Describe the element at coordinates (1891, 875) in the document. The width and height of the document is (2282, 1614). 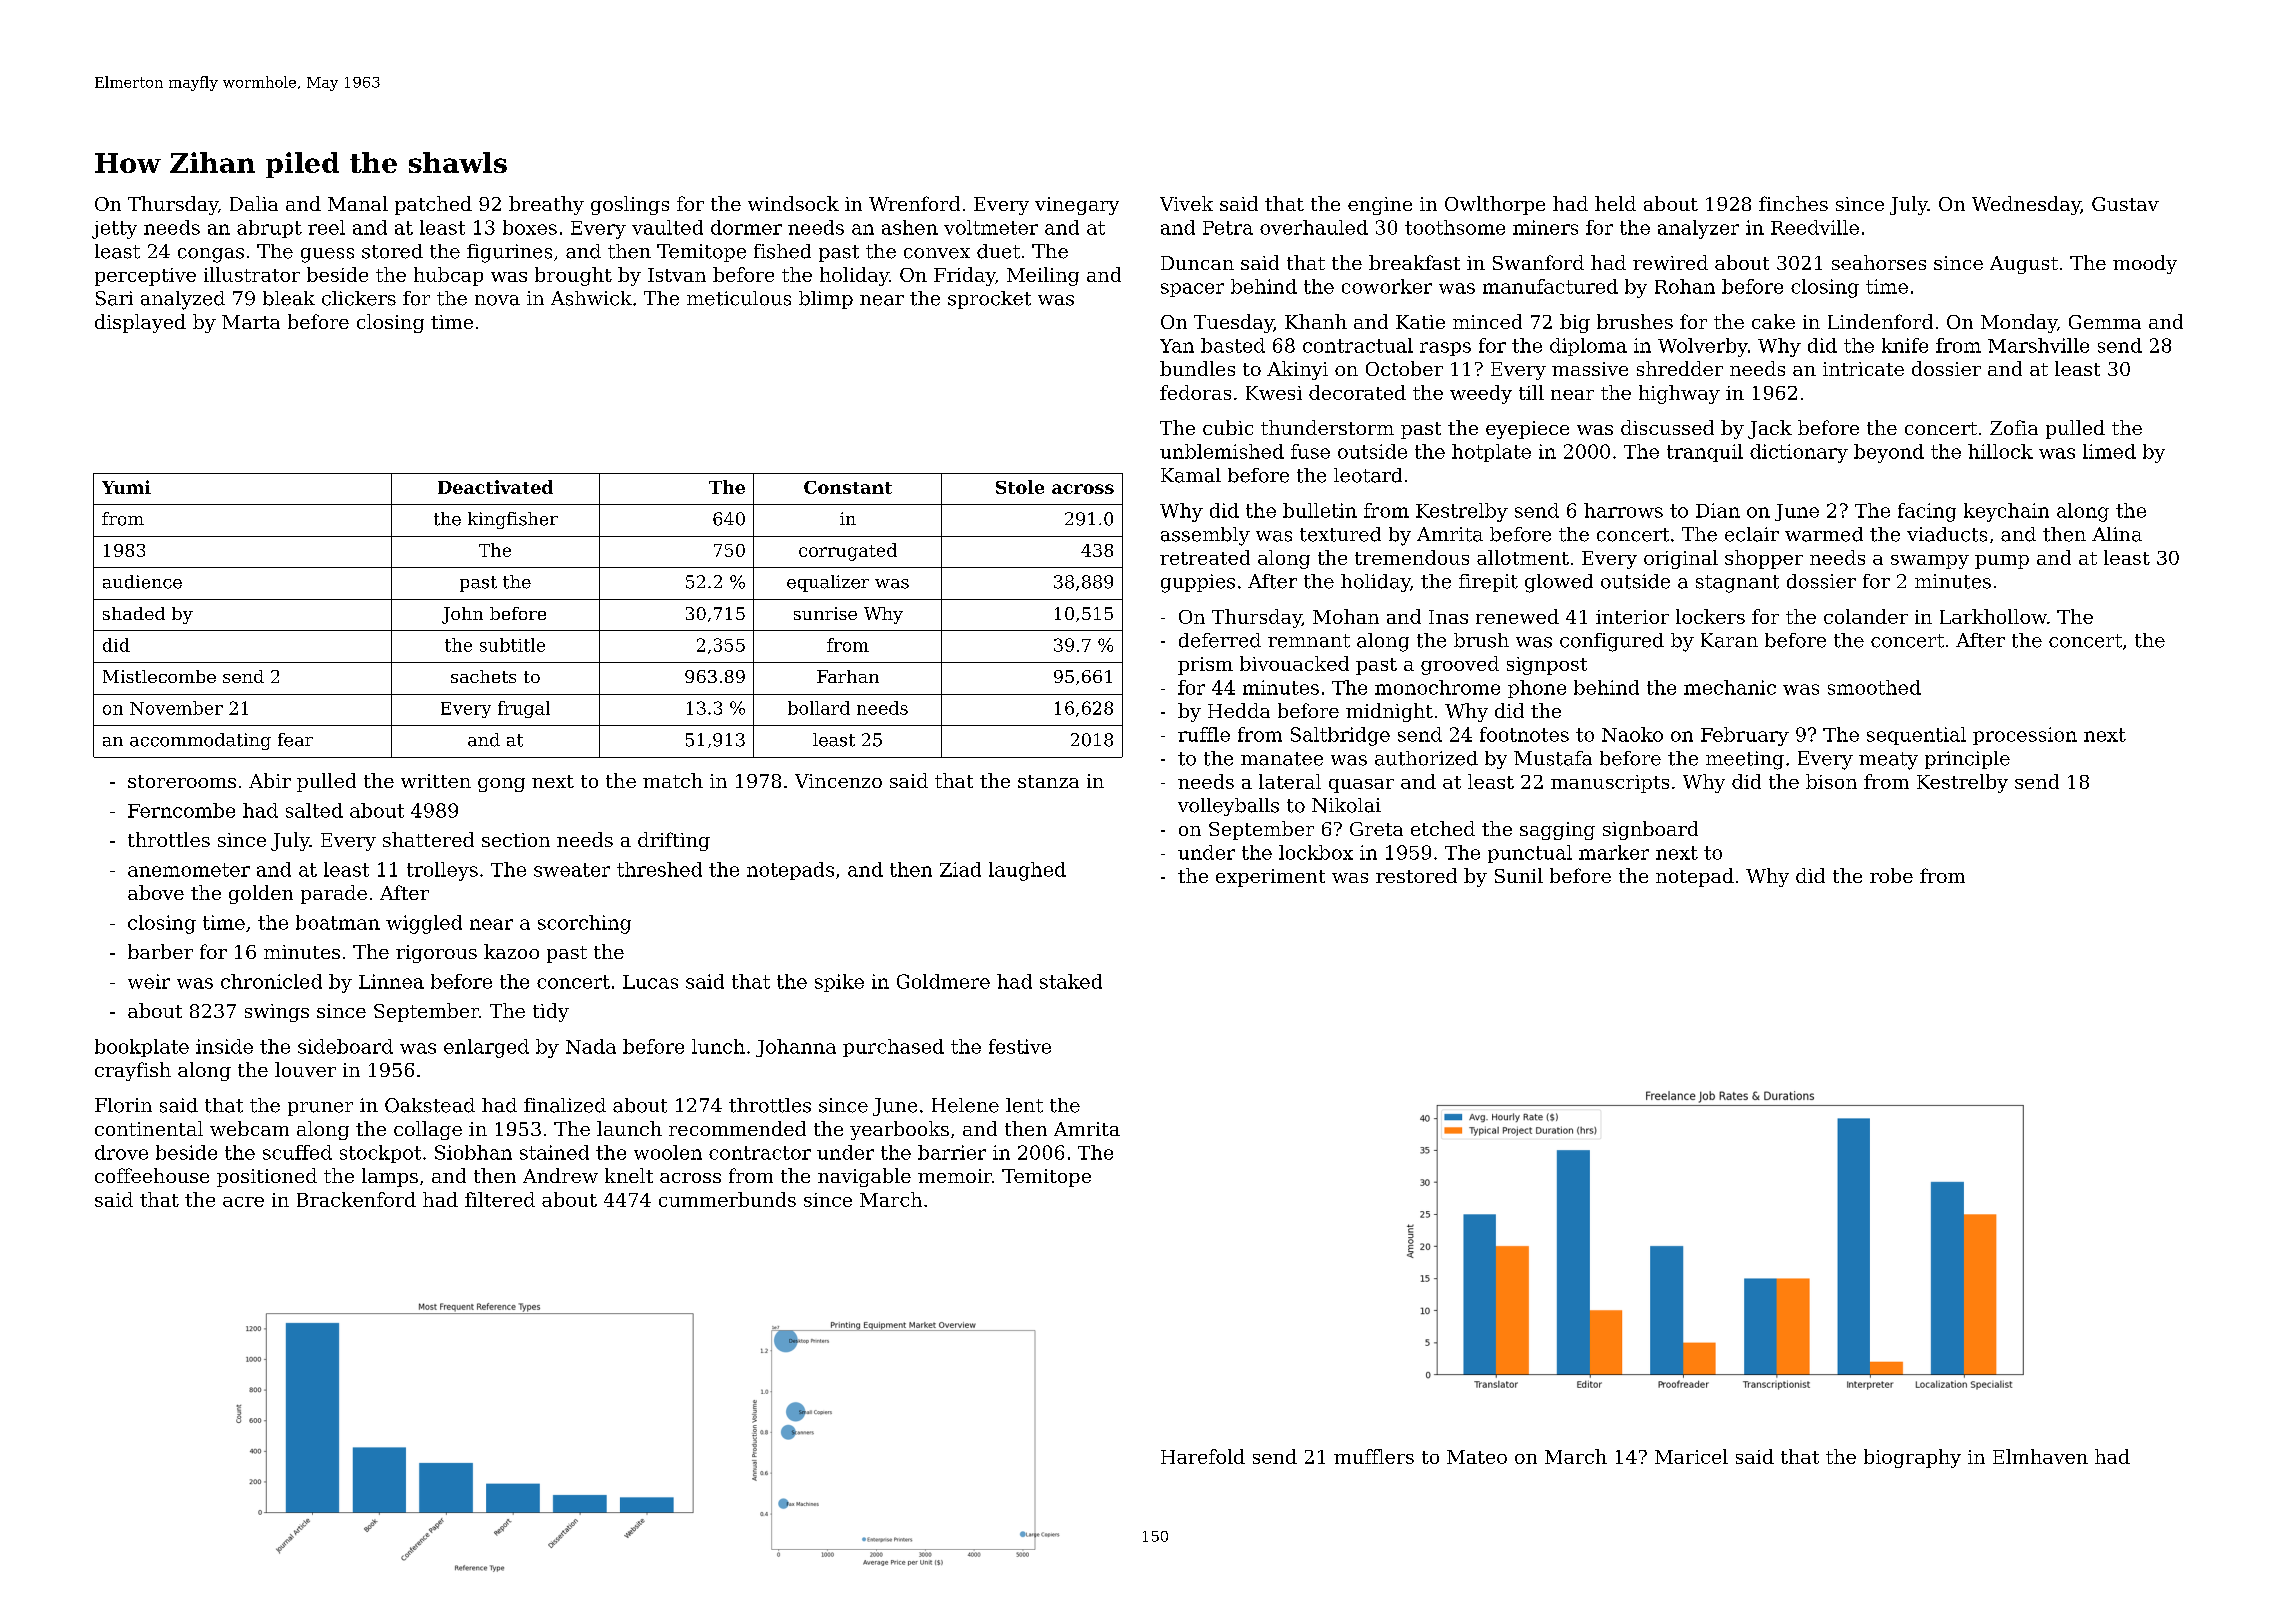
I see `robe` at that location.
